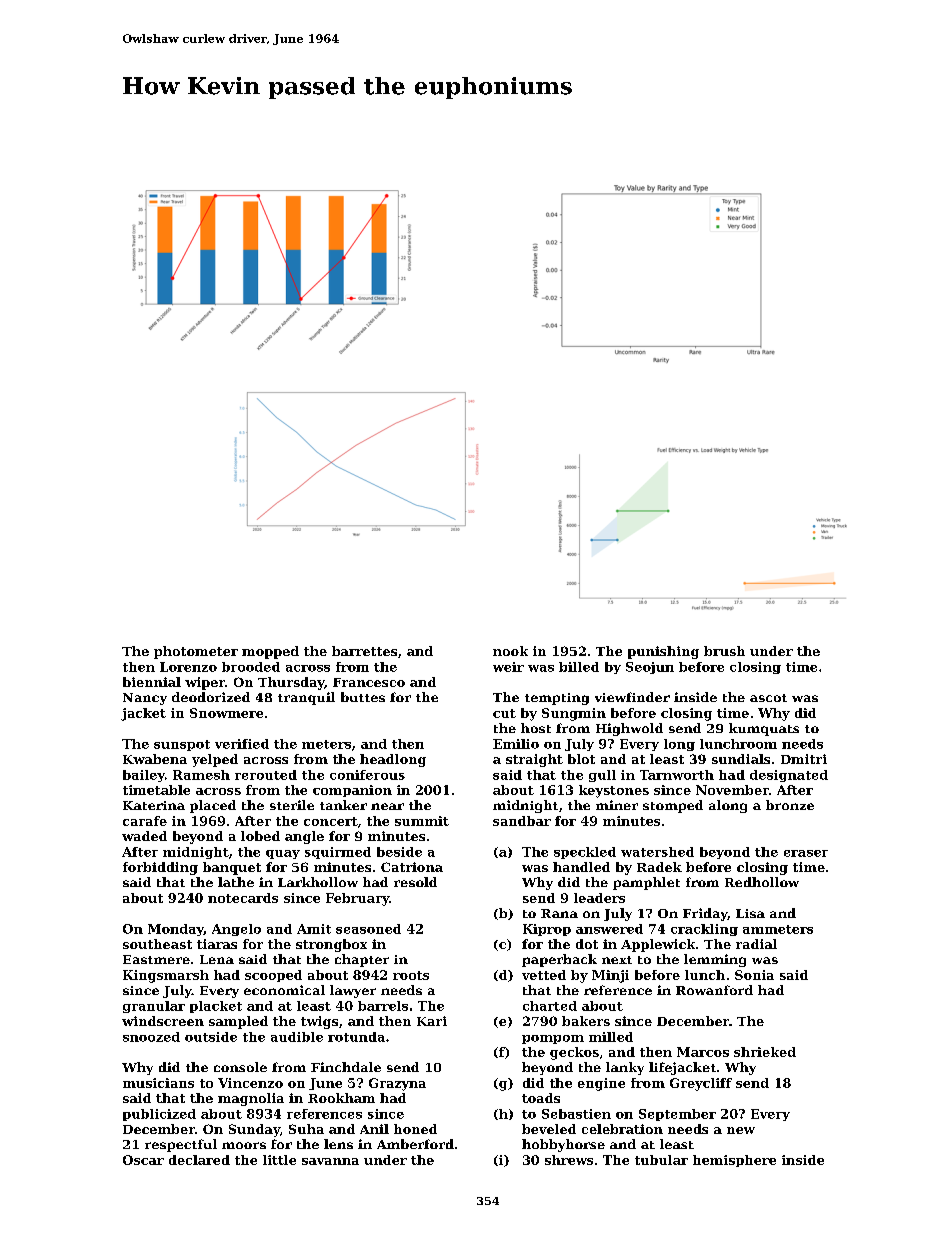 This screenshot has width=952, height=1233. I want to click on ascot, so click(768, 698).
